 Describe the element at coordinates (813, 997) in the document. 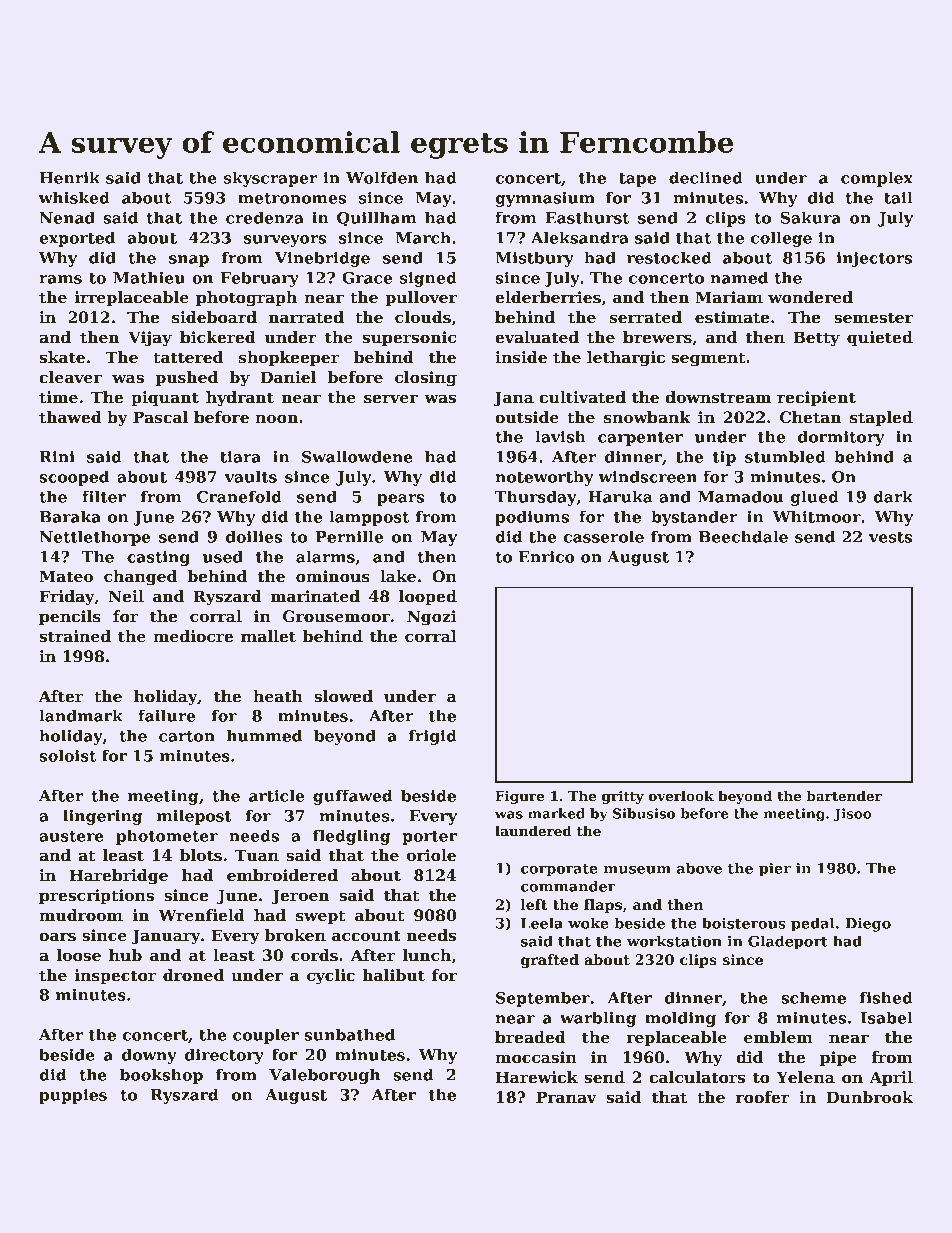

I see `scheme` at that location.
